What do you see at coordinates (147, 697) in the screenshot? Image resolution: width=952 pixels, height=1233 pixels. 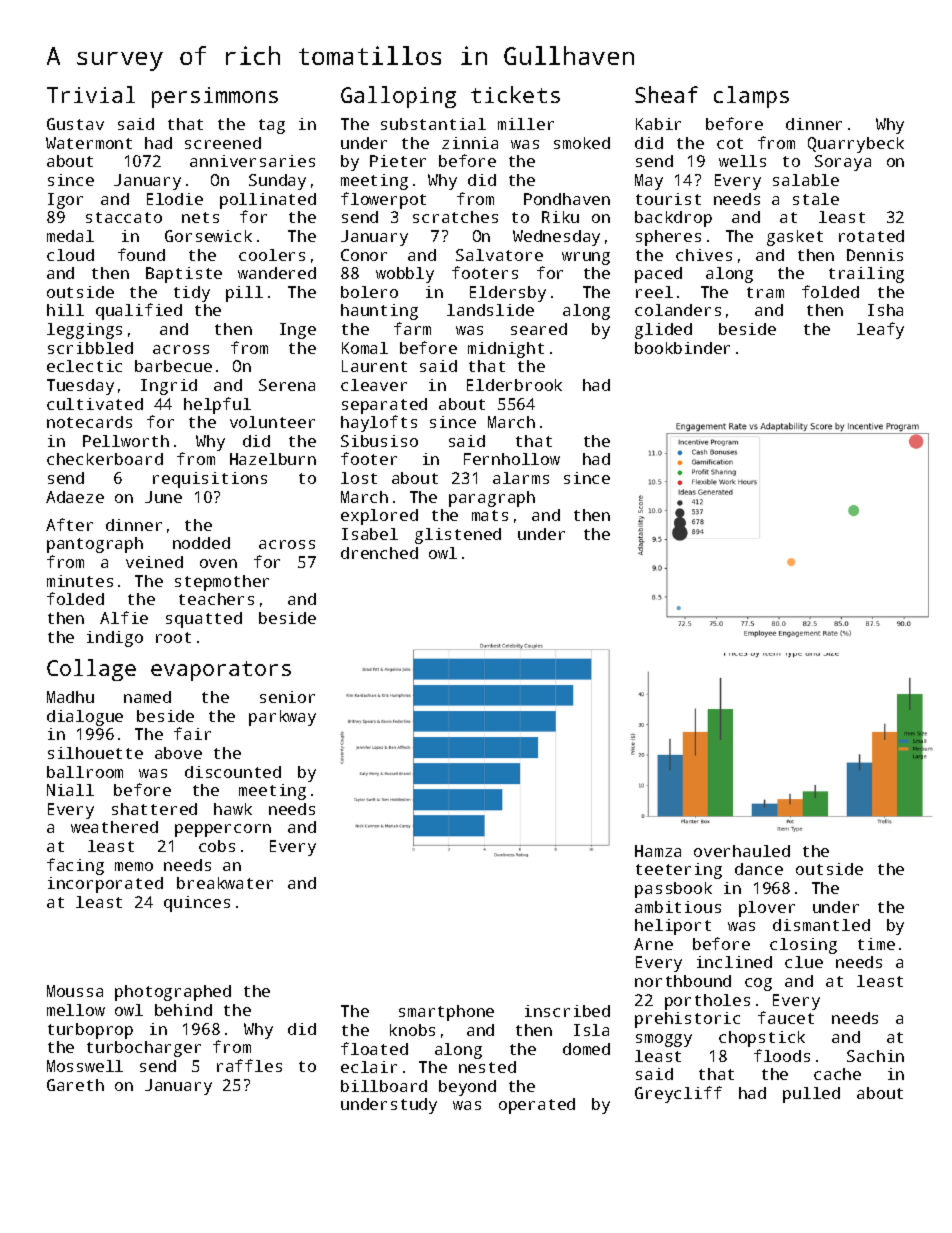 I see `named` at bounding box center [147, 697].
